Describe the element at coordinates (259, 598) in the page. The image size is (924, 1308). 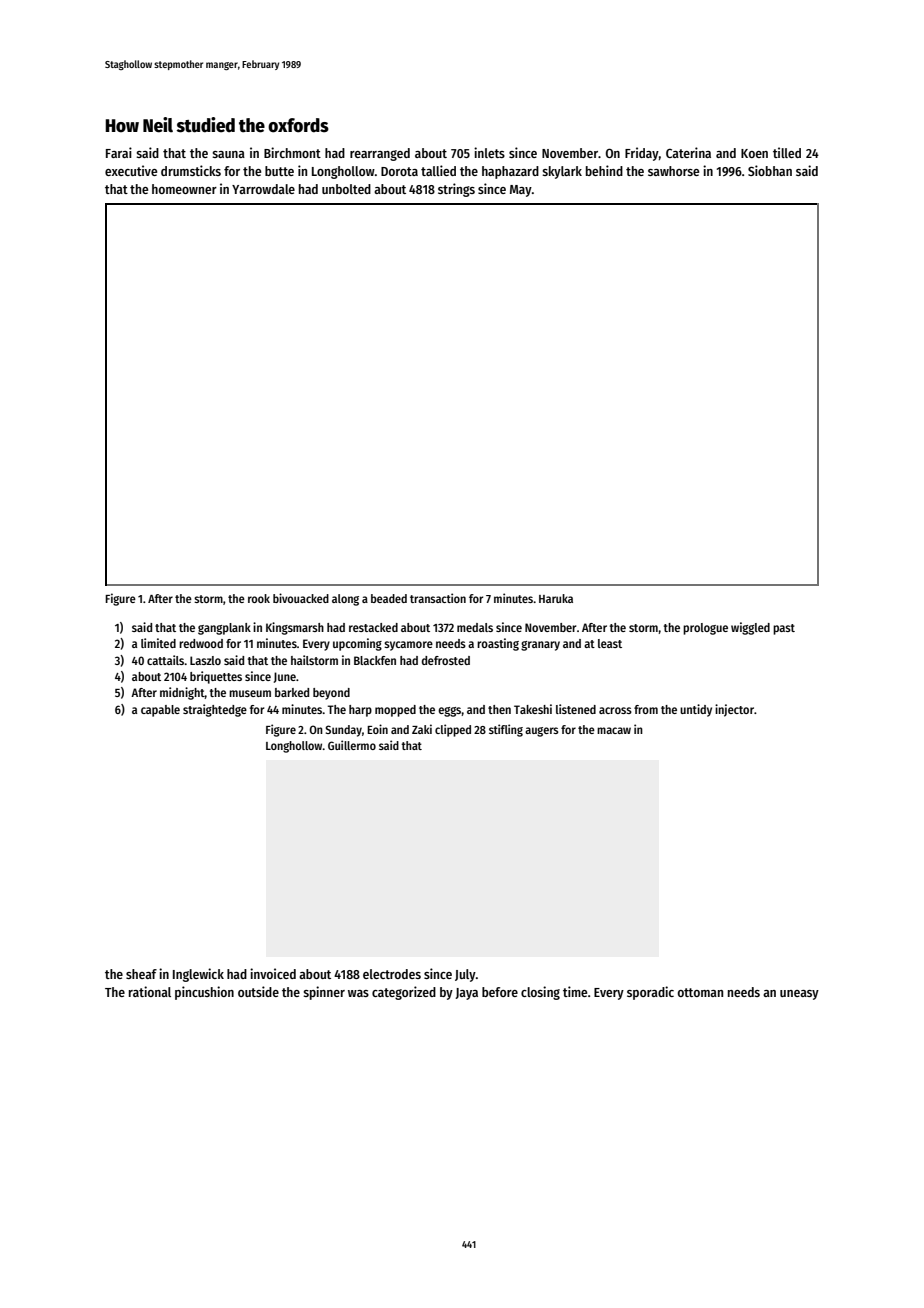
I see `rook` at that location.
